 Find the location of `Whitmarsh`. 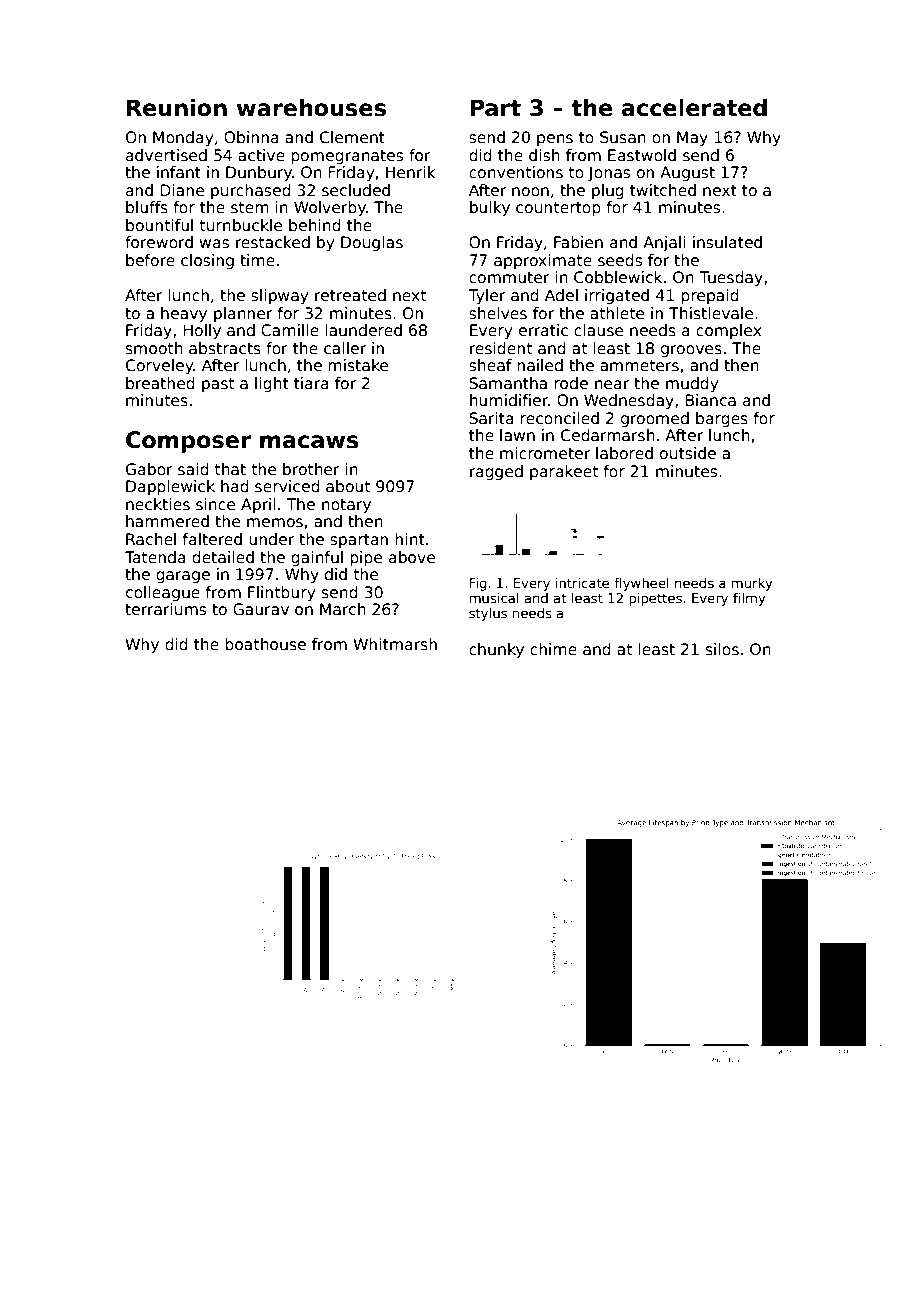

Whitmarsh is located at coordinates (395, 644).
